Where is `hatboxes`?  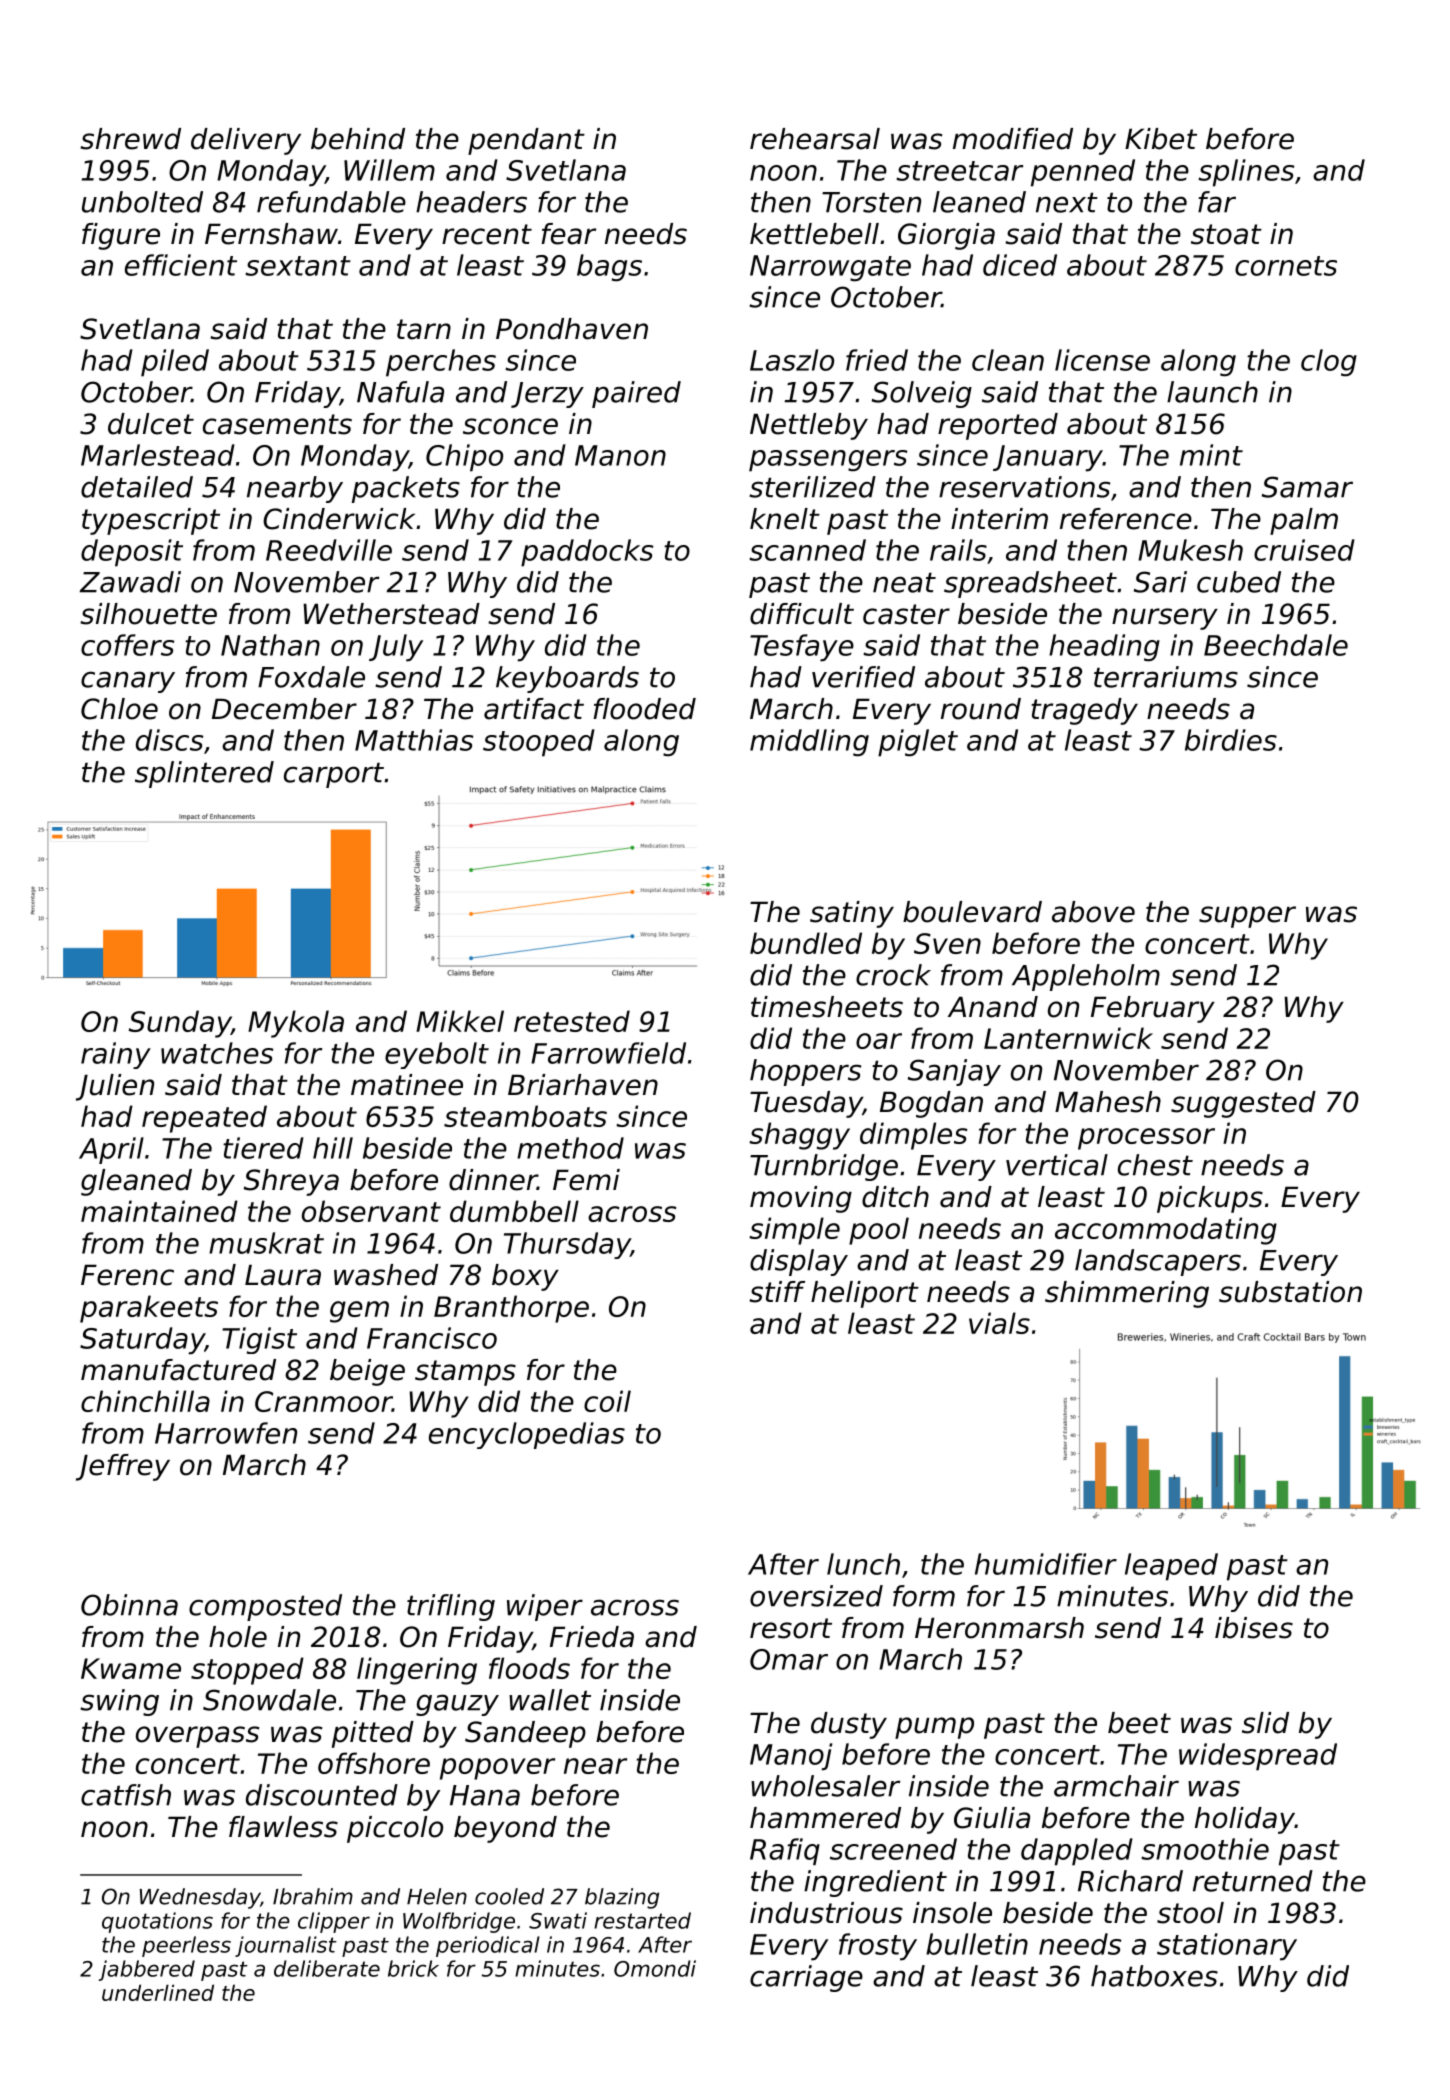
hatboxes is located at coordinates (1154, 1976).
